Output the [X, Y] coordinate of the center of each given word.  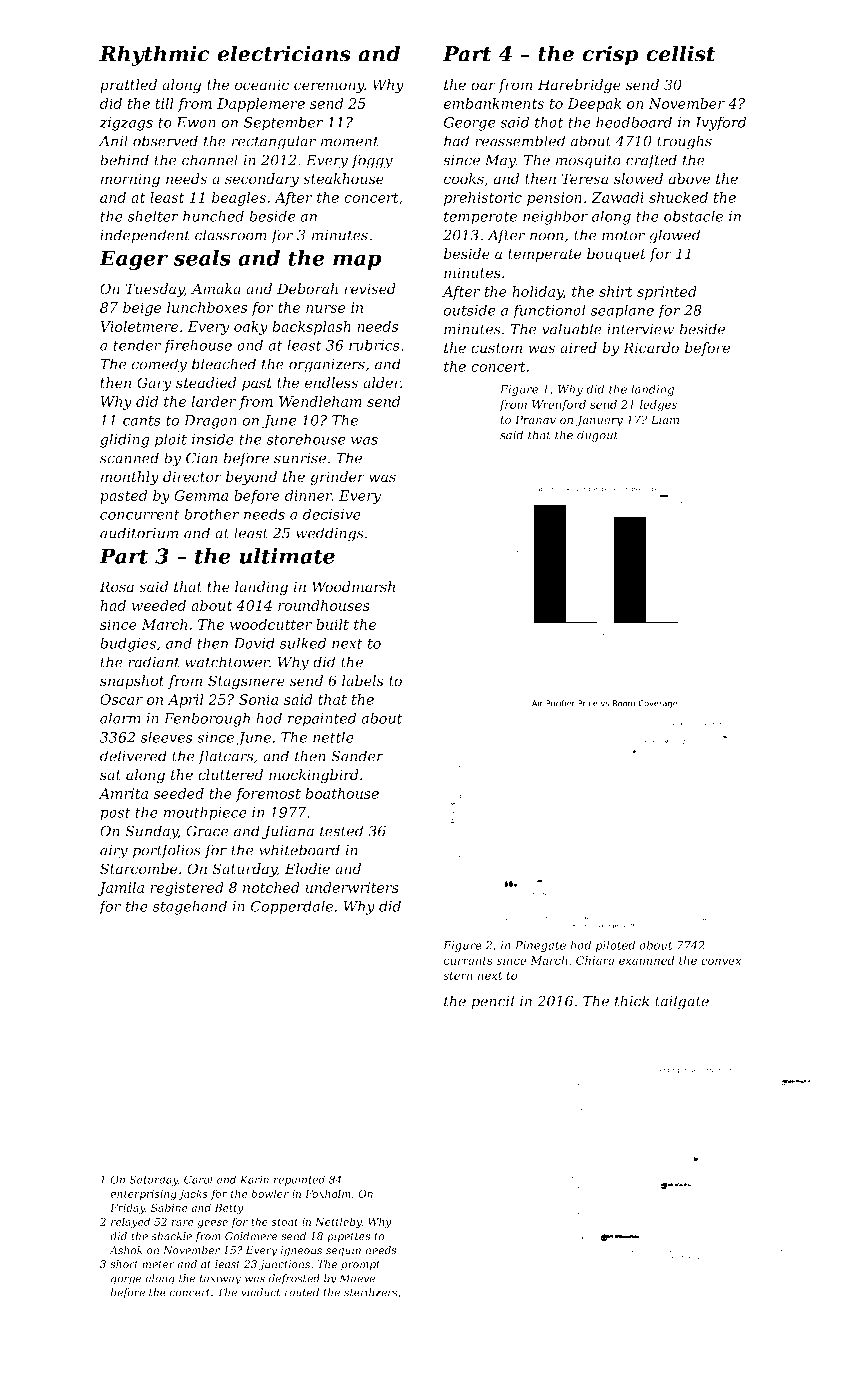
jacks [193, 1194]
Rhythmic [154, 55]
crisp [610, 55]
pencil [492, 1002]
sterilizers [371, 1292]
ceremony [329, 88]
